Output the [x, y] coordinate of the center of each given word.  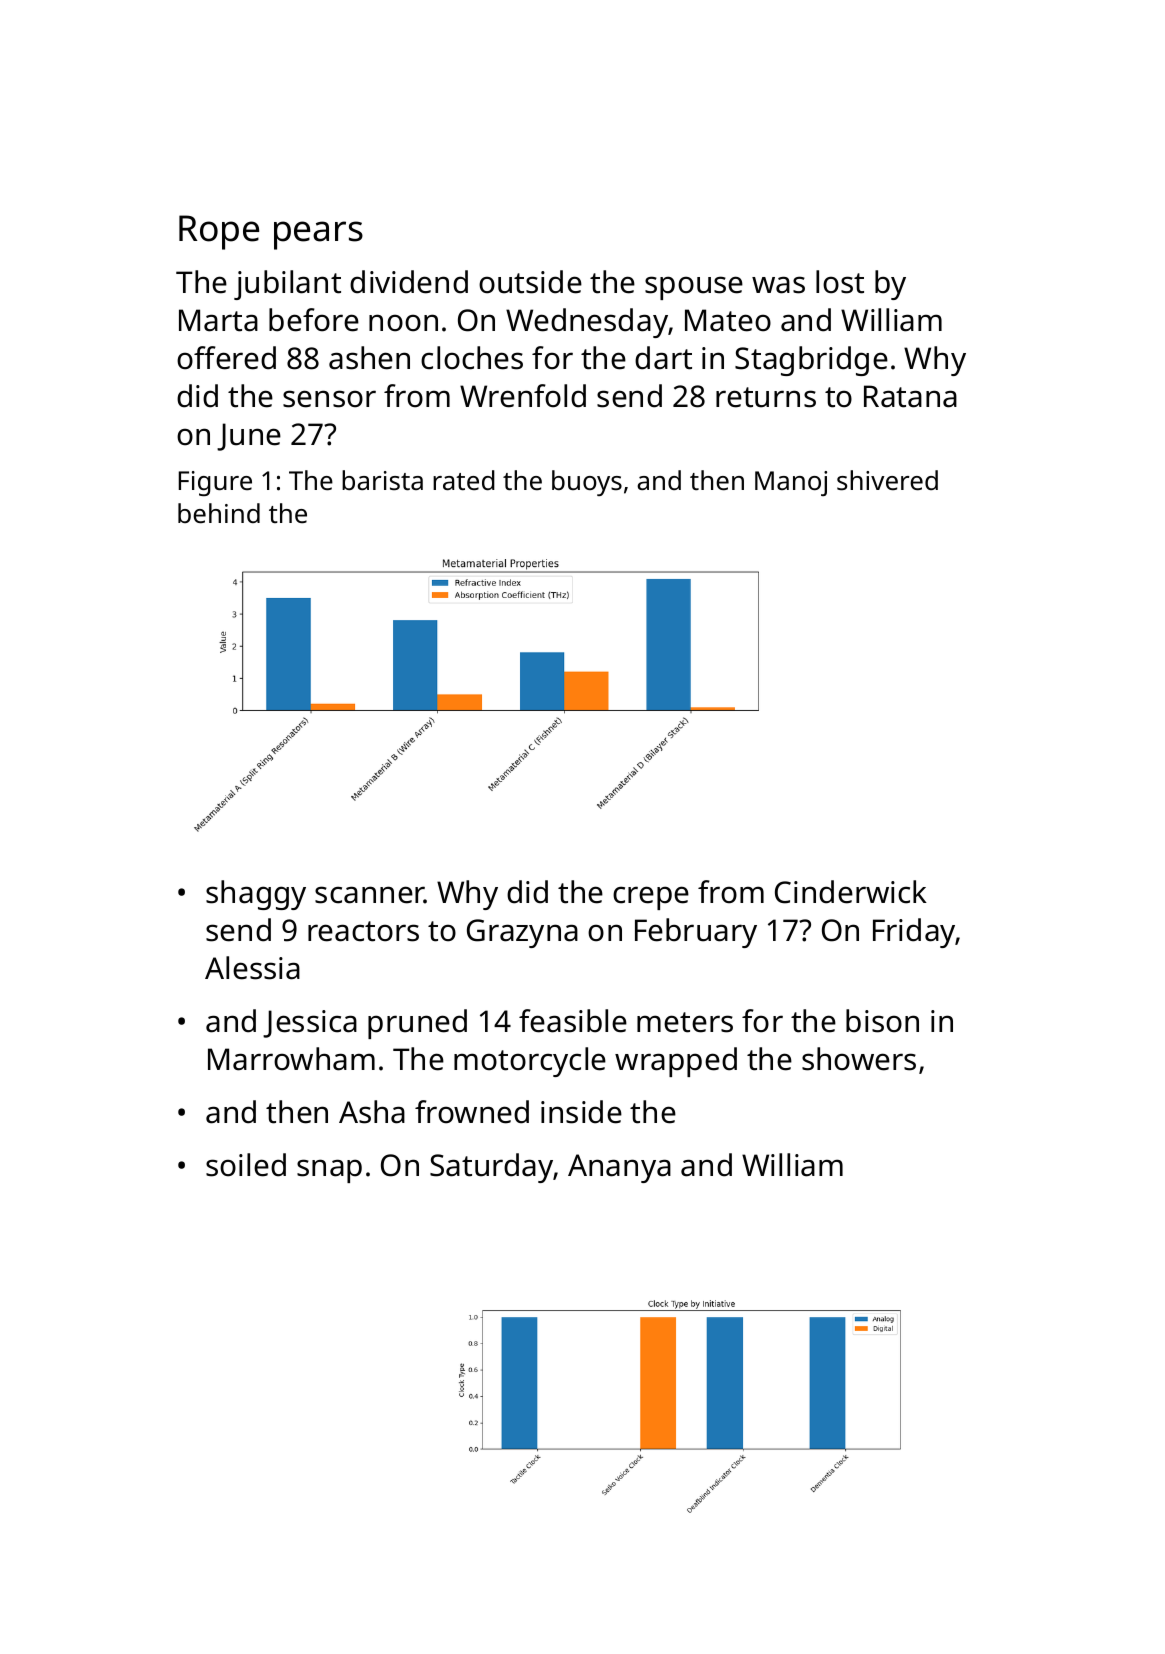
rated [464, 480]
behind [219, 513]
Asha [372, 1112]
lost [840, 282]
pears [318, 235]
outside [530, 282]
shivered [887, 480]
